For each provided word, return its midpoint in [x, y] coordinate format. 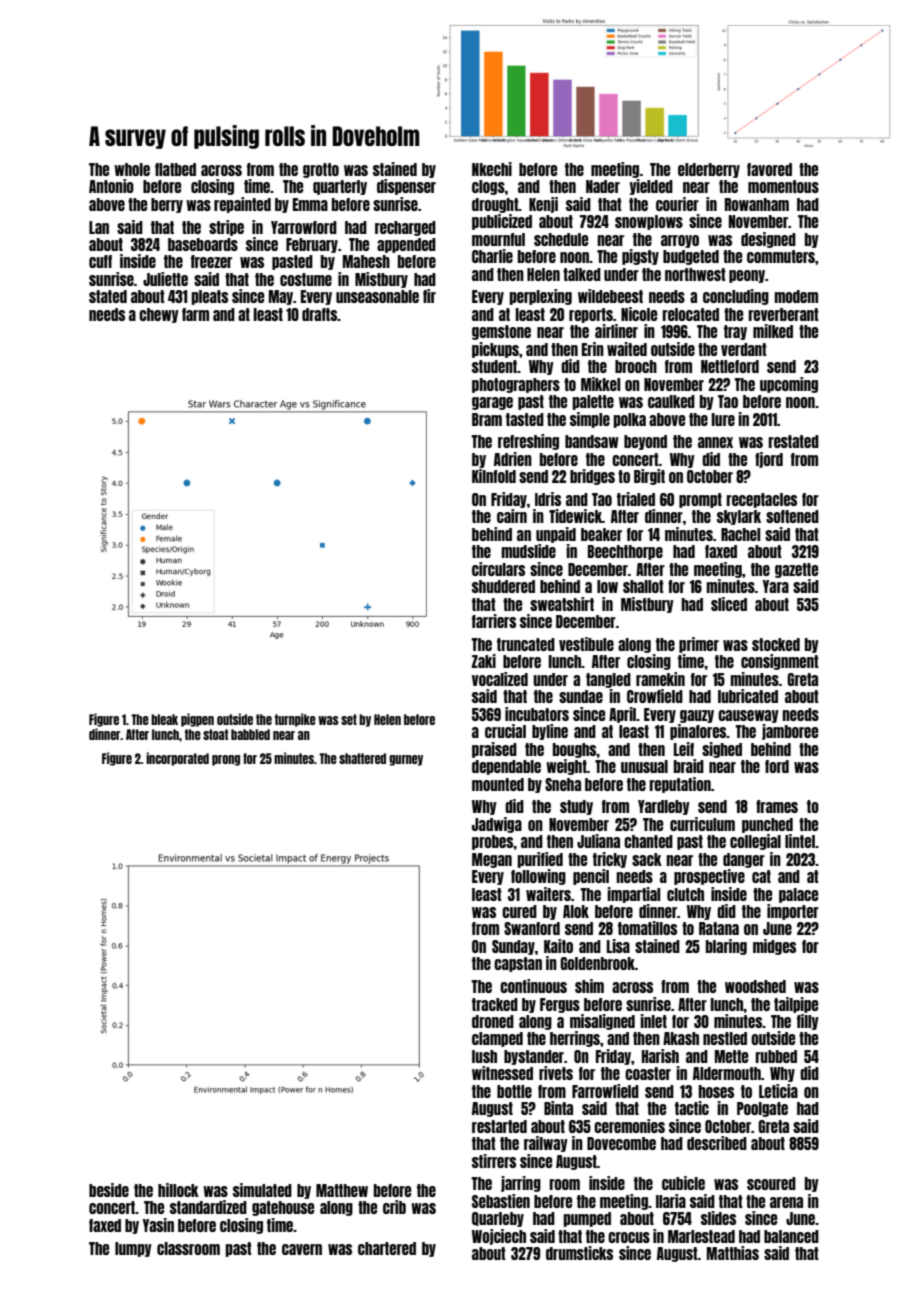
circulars [498, 569]
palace [798, 895]
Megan [492, 860]
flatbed [175, 169]
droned [493, 1021]
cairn [512, 516]
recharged [405, 228]
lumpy [133, 1249]
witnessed [502, 1073]
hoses [716, 1091]
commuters [781, 256]
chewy [159, 315]
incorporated [177, 759]
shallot [643, 586]
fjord [769, 460]
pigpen [197, 720]
